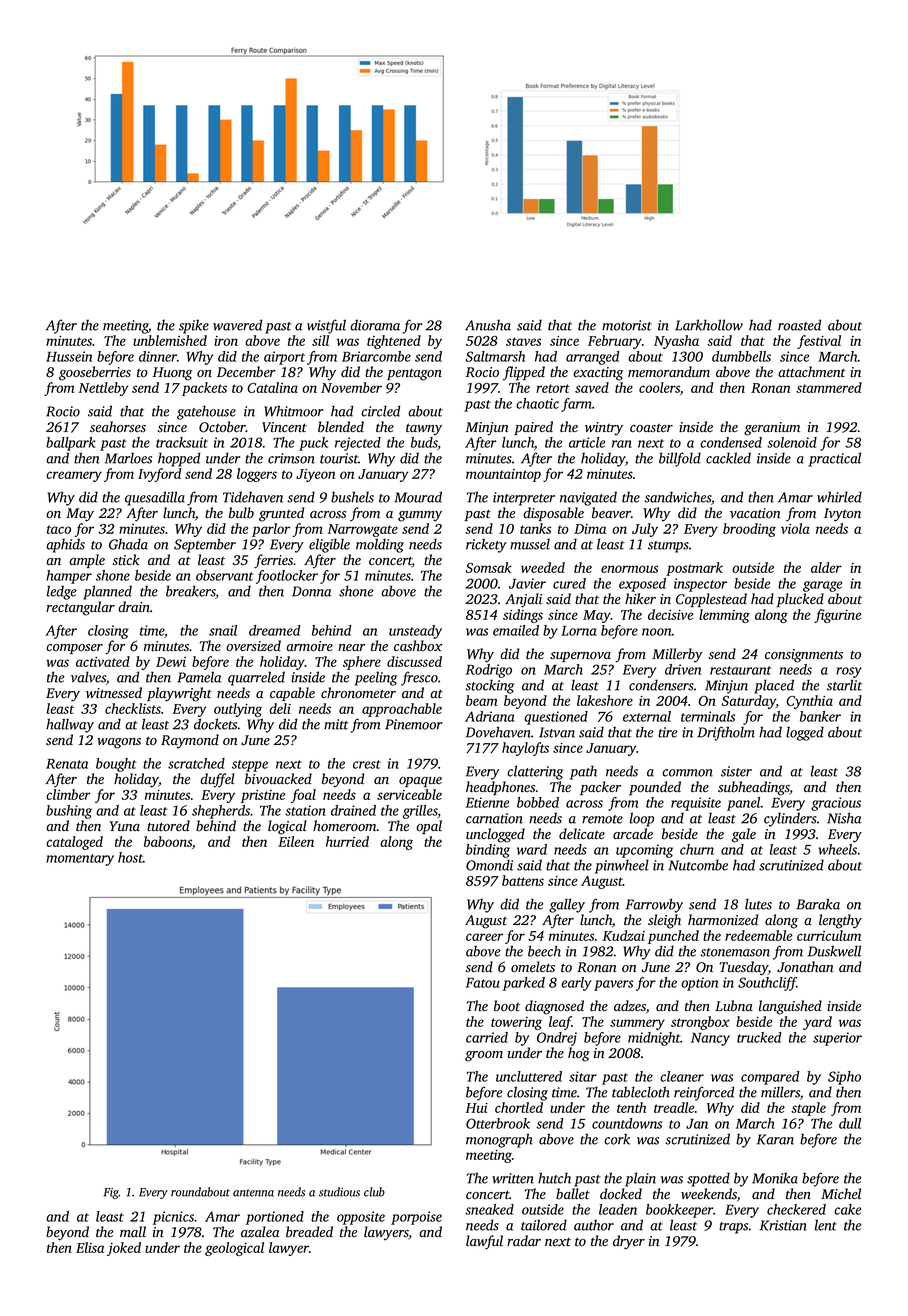 The height and width of the image is (1316, 908). What do you see at coordinates (80, 860) in the image?
I see `momentary` at bounding box center [80, 860].
